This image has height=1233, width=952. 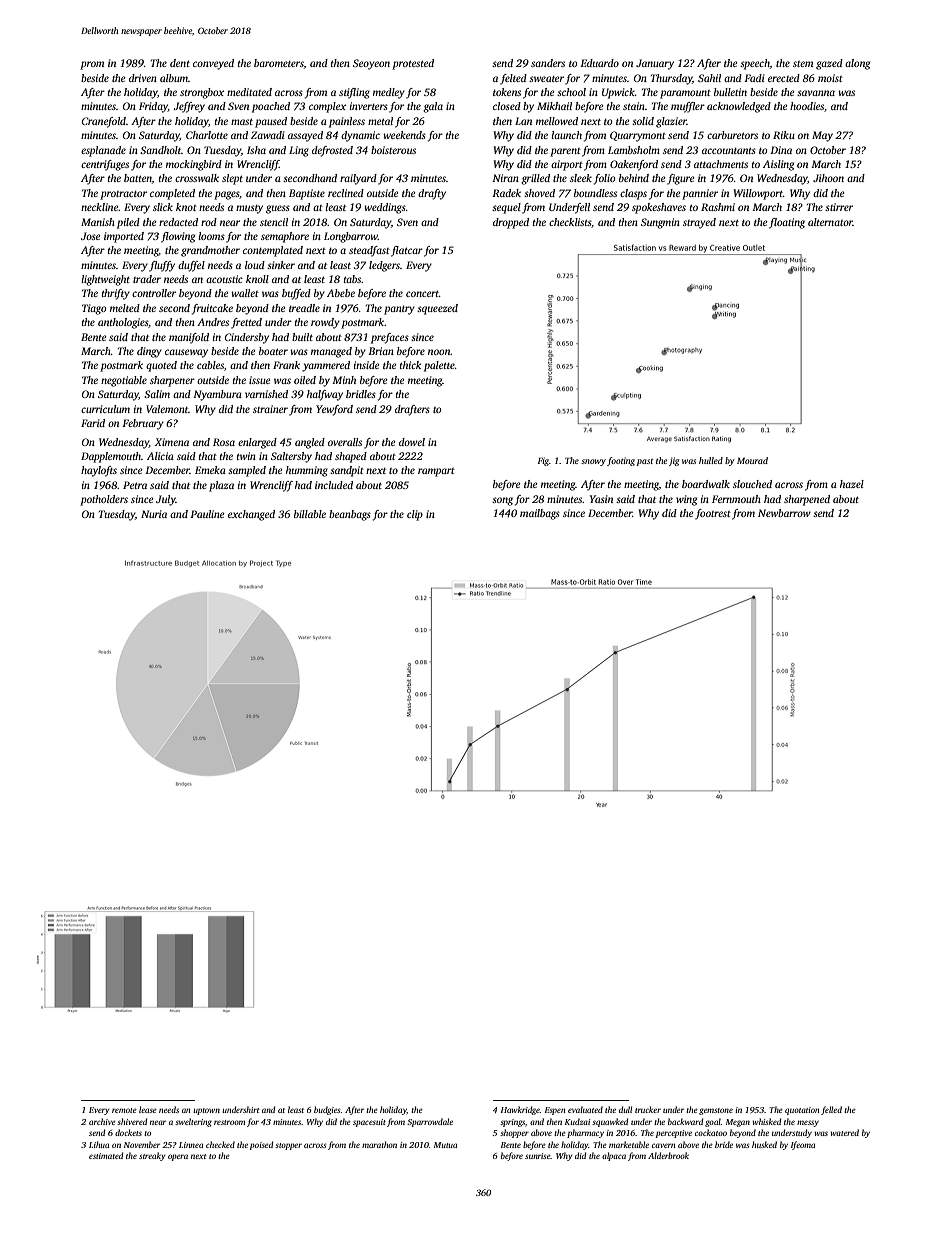 What do you see at coordinates (102, 1121) in the image?
I see `archive` at bounding box center [102, 1121].
